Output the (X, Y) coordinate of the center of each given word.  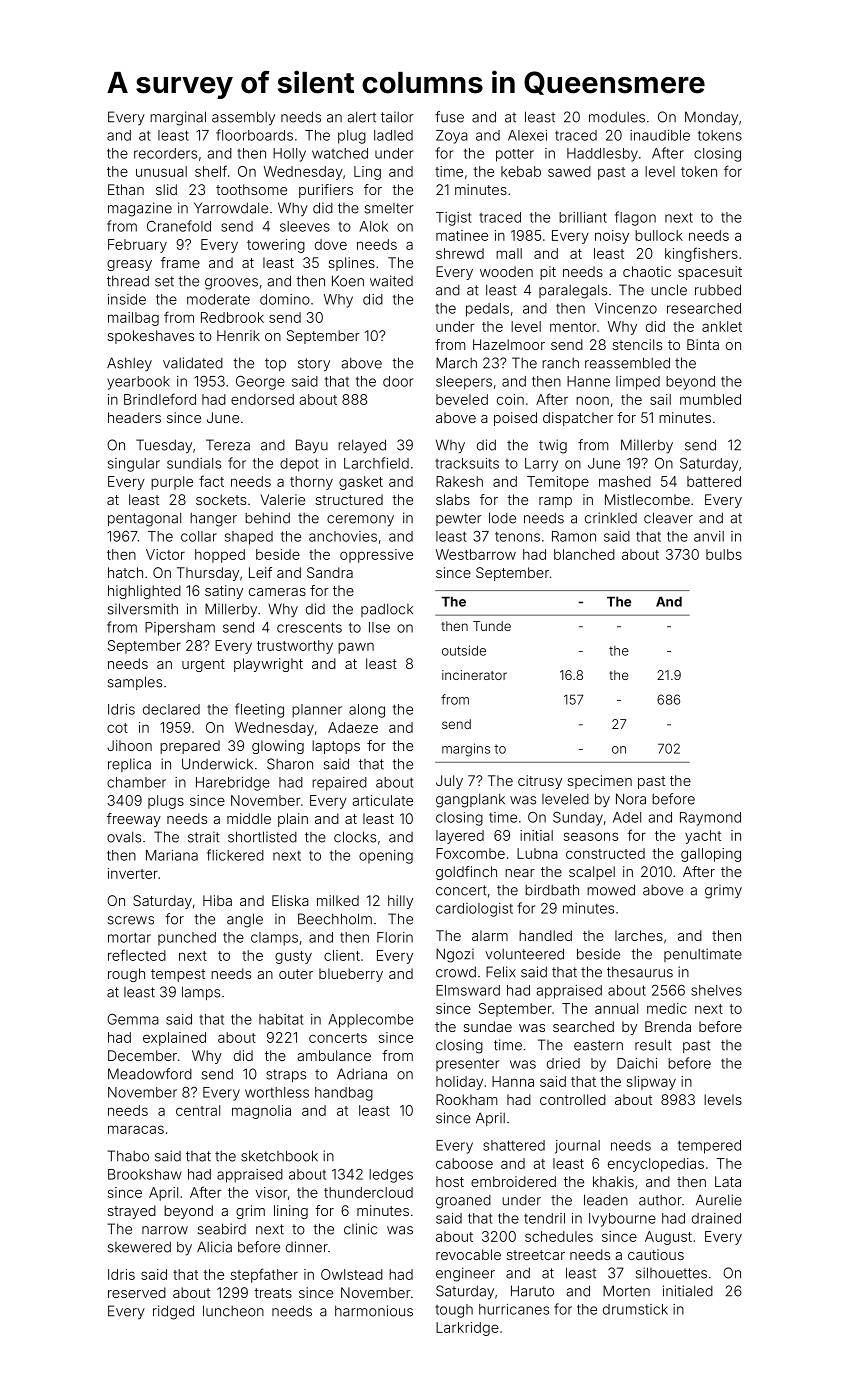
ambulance (334, 1055)
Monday (711, 118)
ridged (173, 1312)
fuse (449, 117)
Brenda (668, 1026)
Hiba (217, 900)
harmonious (374, 1311)
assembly (243, 118)
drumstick (635, 1309)
